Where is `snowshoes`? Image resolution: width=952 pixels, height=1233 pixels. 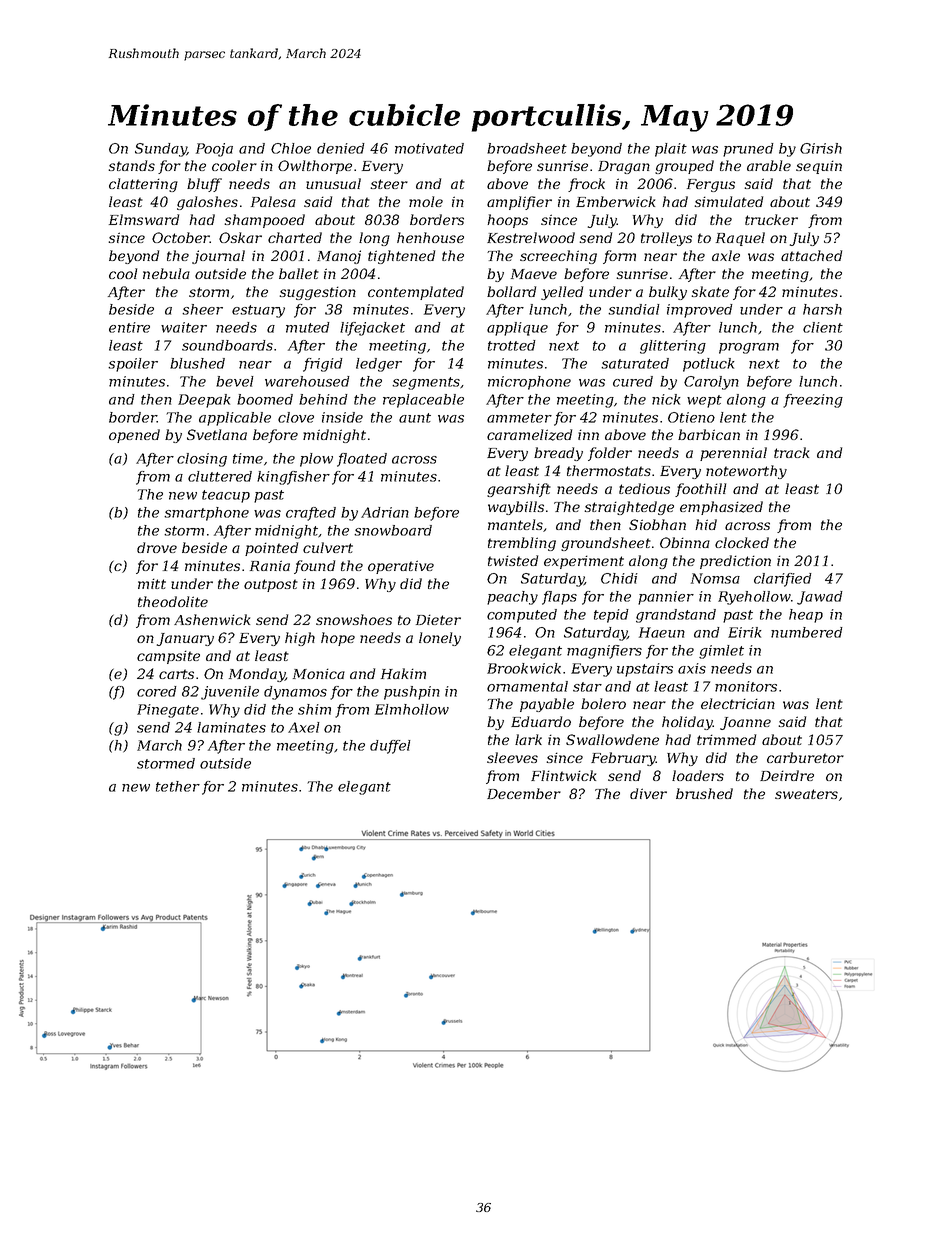 snowshoes is located at coordinates (354, 619).
